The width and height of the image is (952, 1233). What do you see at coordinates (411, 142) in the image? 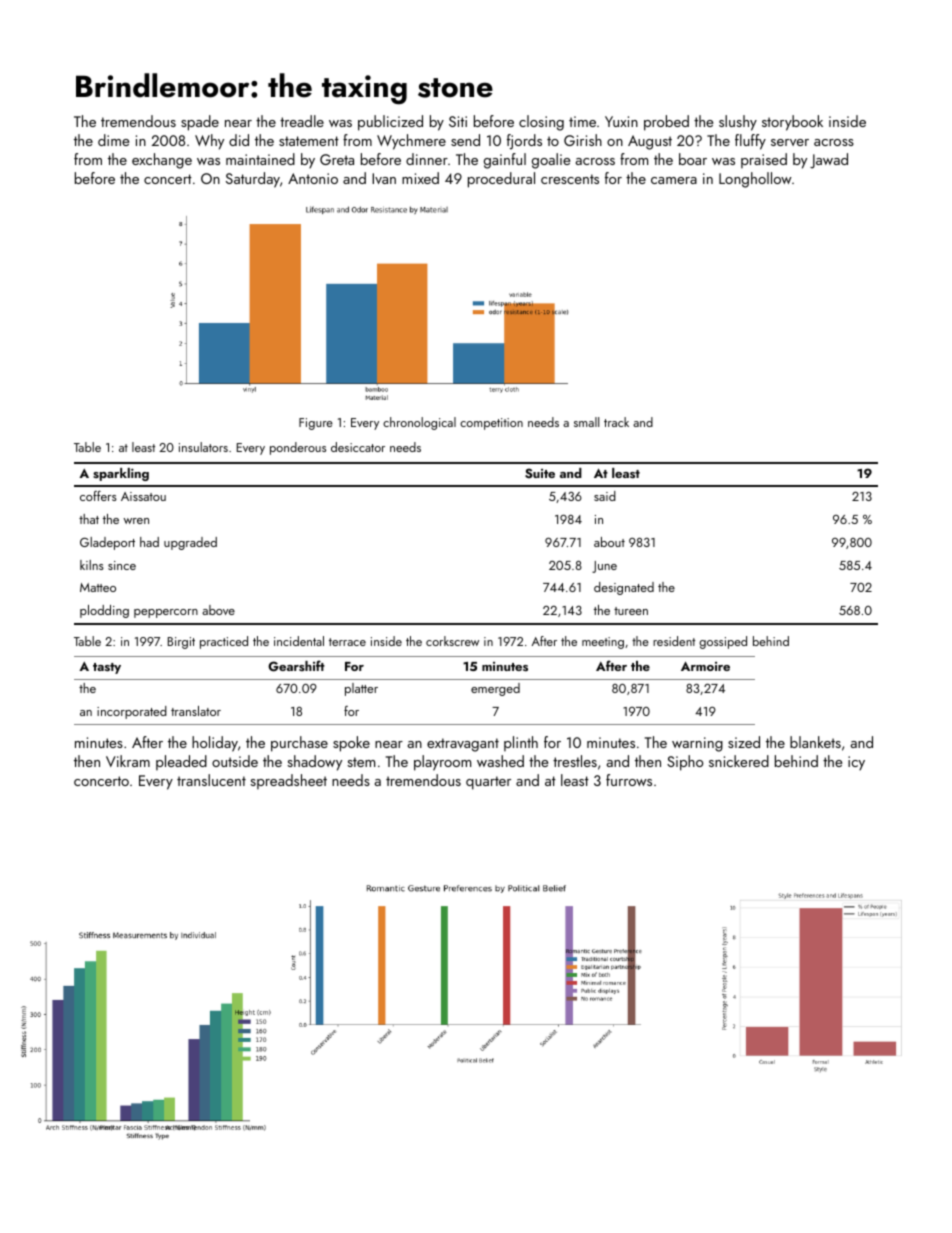
I see `Wychmere` at bounding box center [411, 142].
